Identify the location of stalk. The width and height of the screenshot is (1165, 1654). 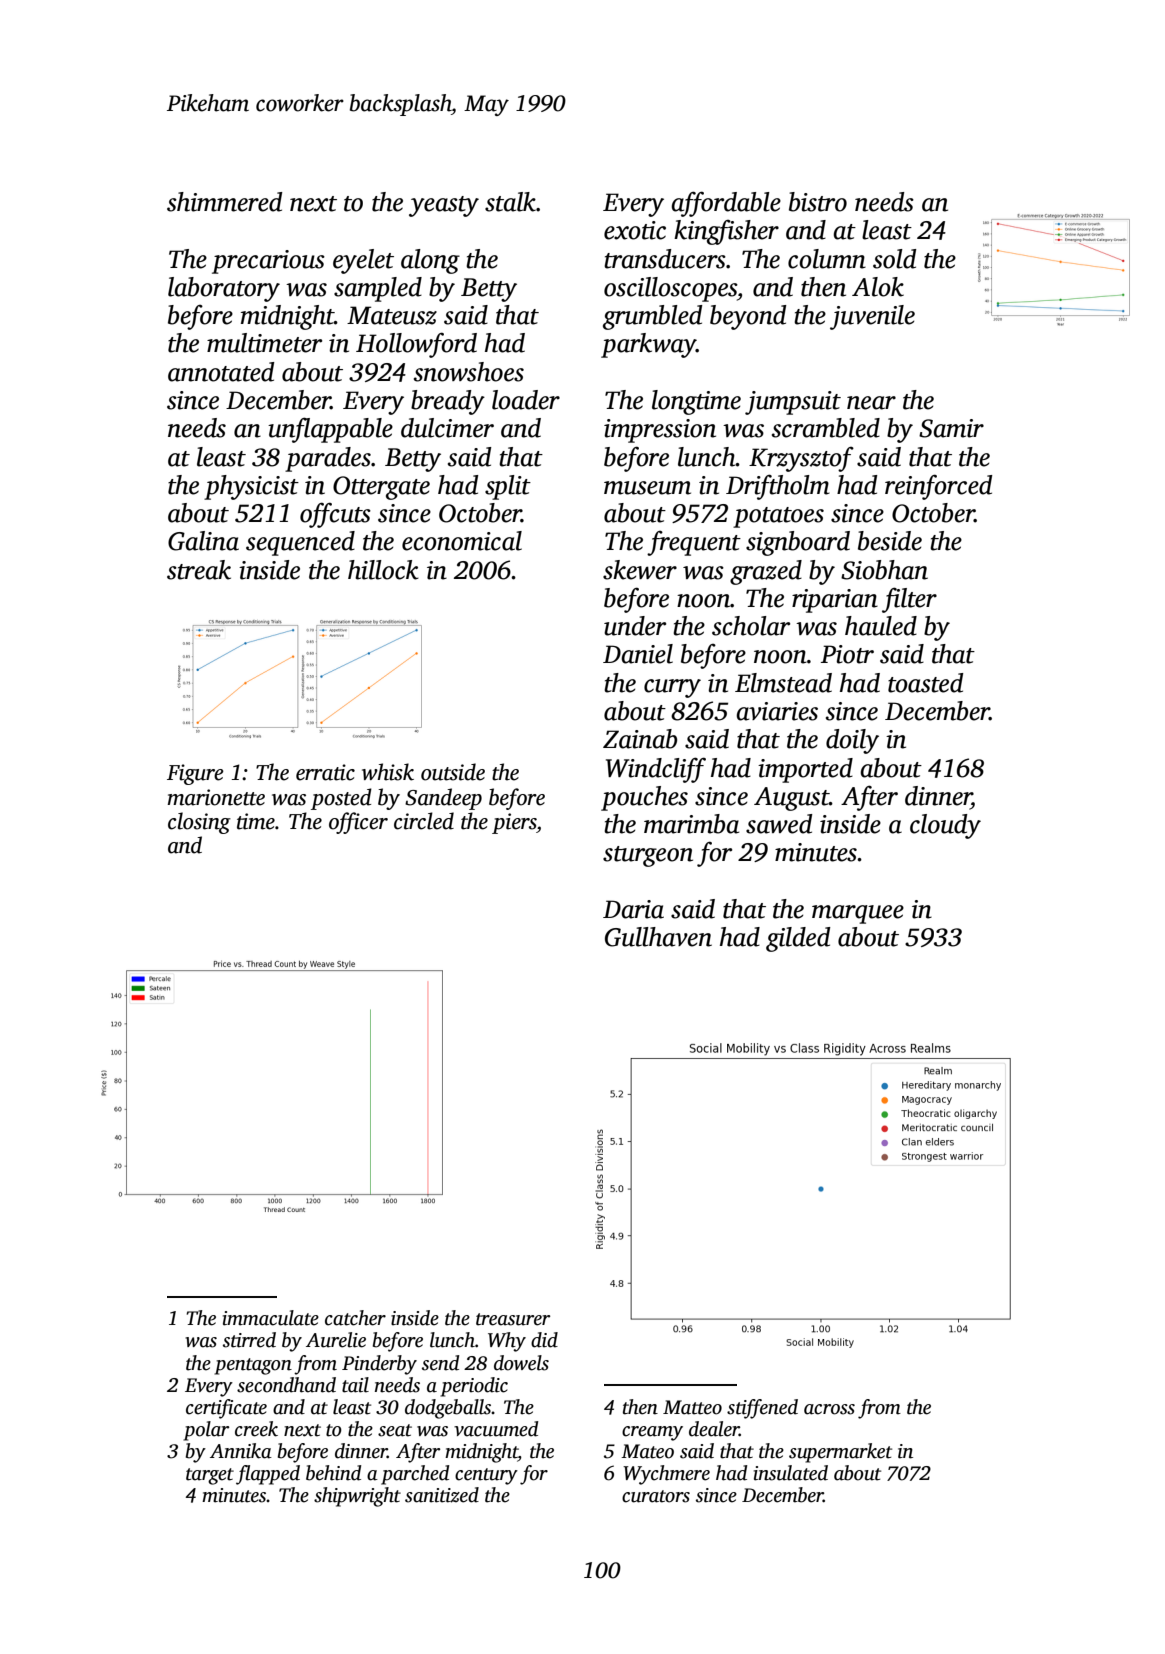
(510, 202).
